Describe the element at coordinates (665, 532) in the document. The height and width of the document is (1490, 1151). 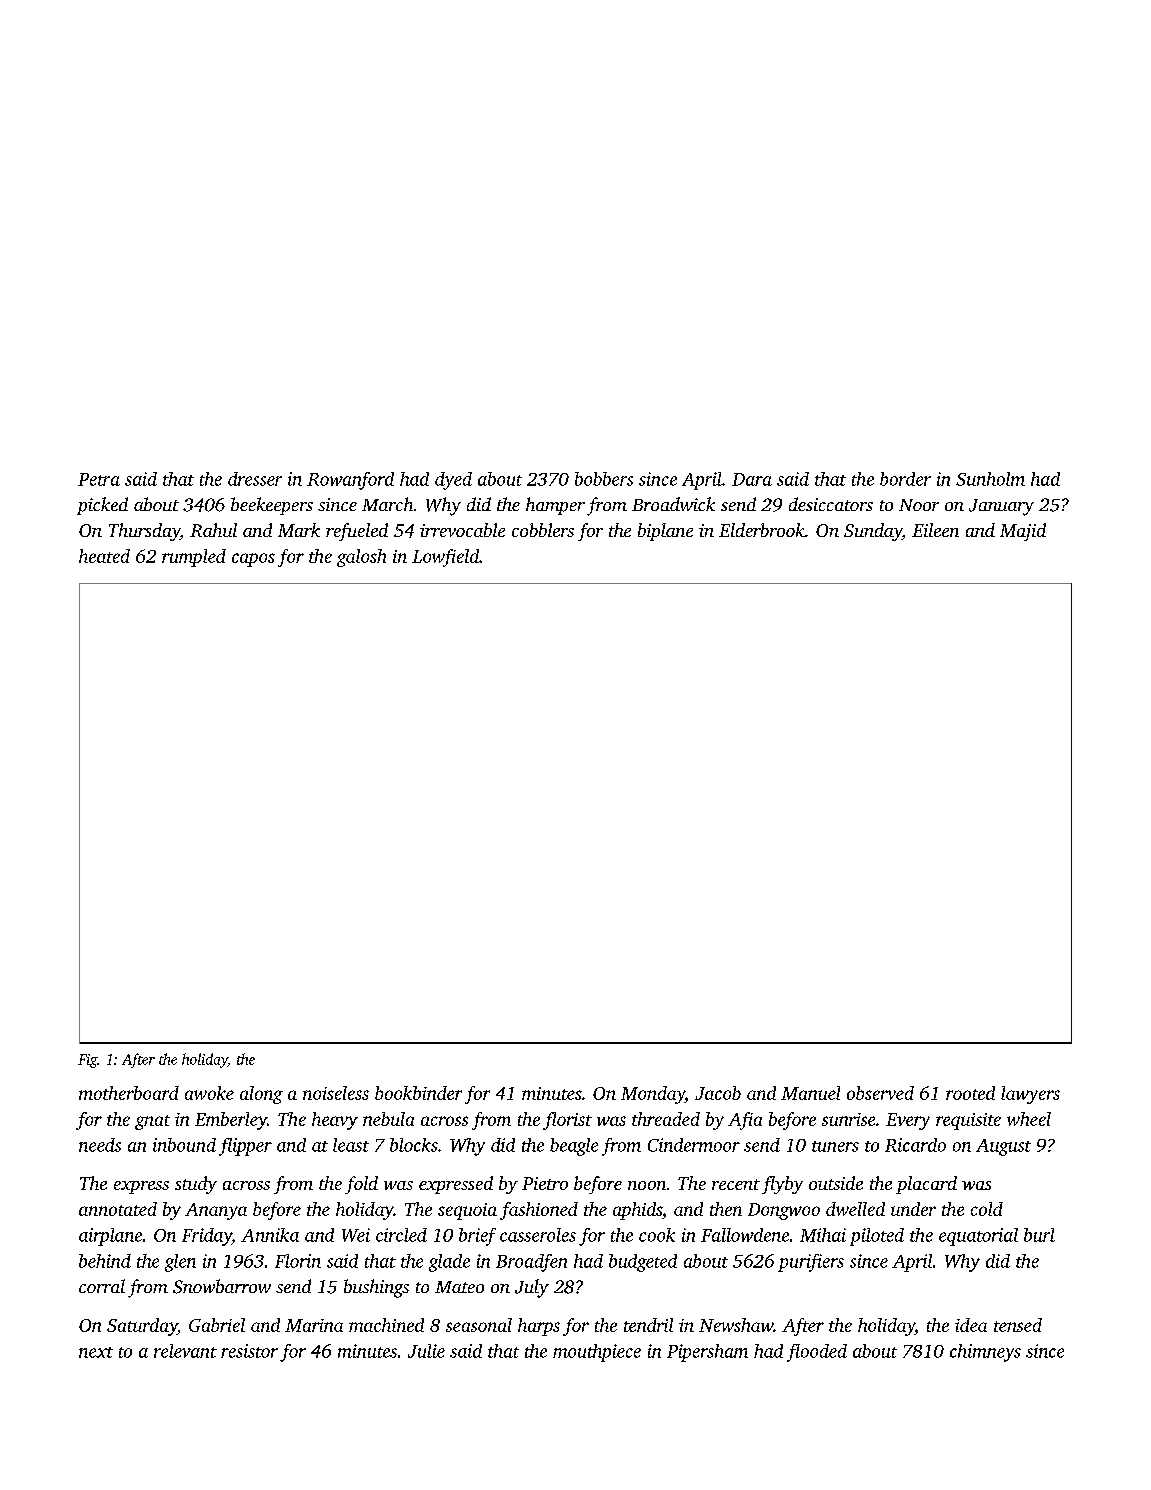
I see `biplane` at that location.
